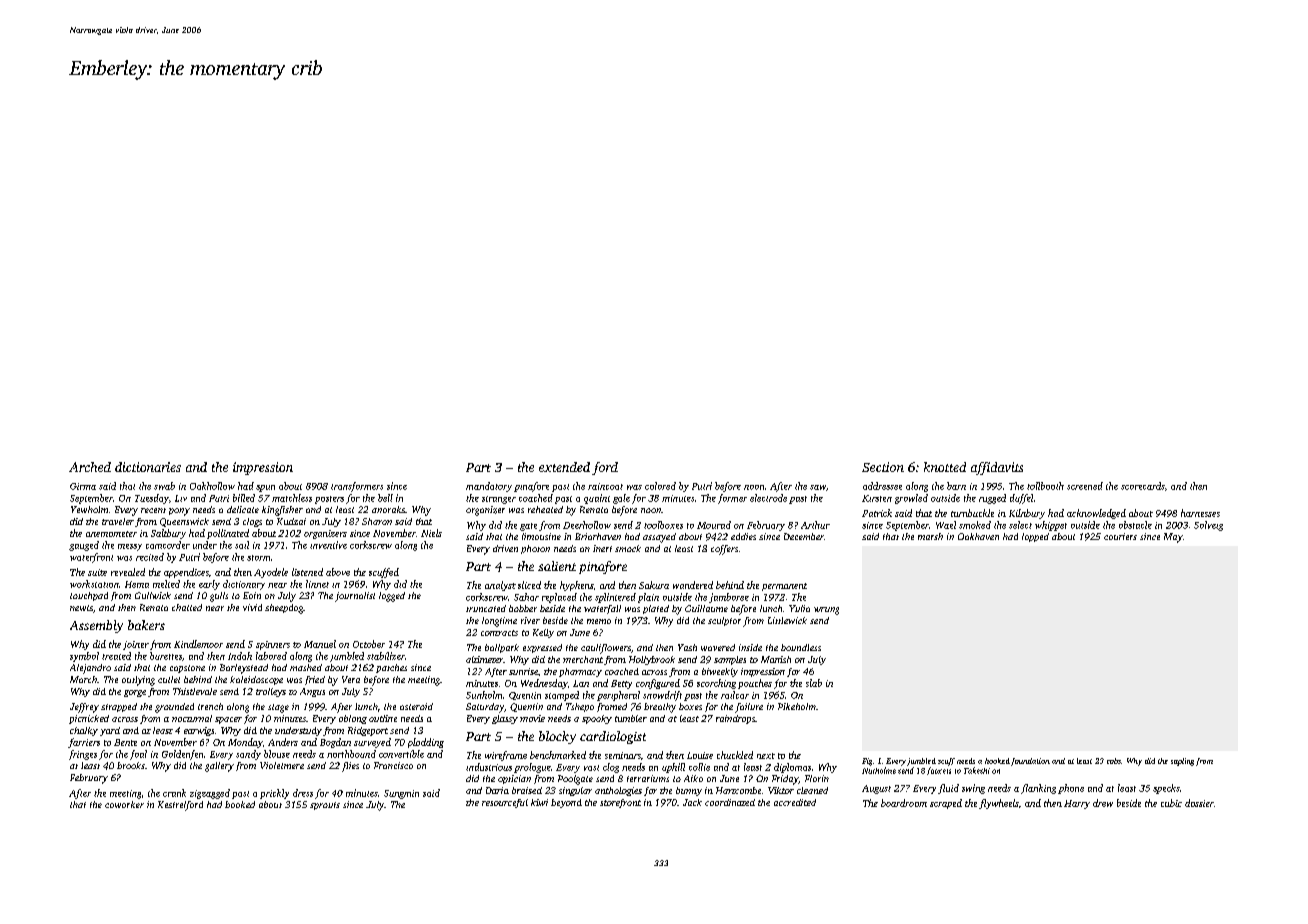  Describe the element at coordinates (660, 486) in the image. I see `colored` at that location.
